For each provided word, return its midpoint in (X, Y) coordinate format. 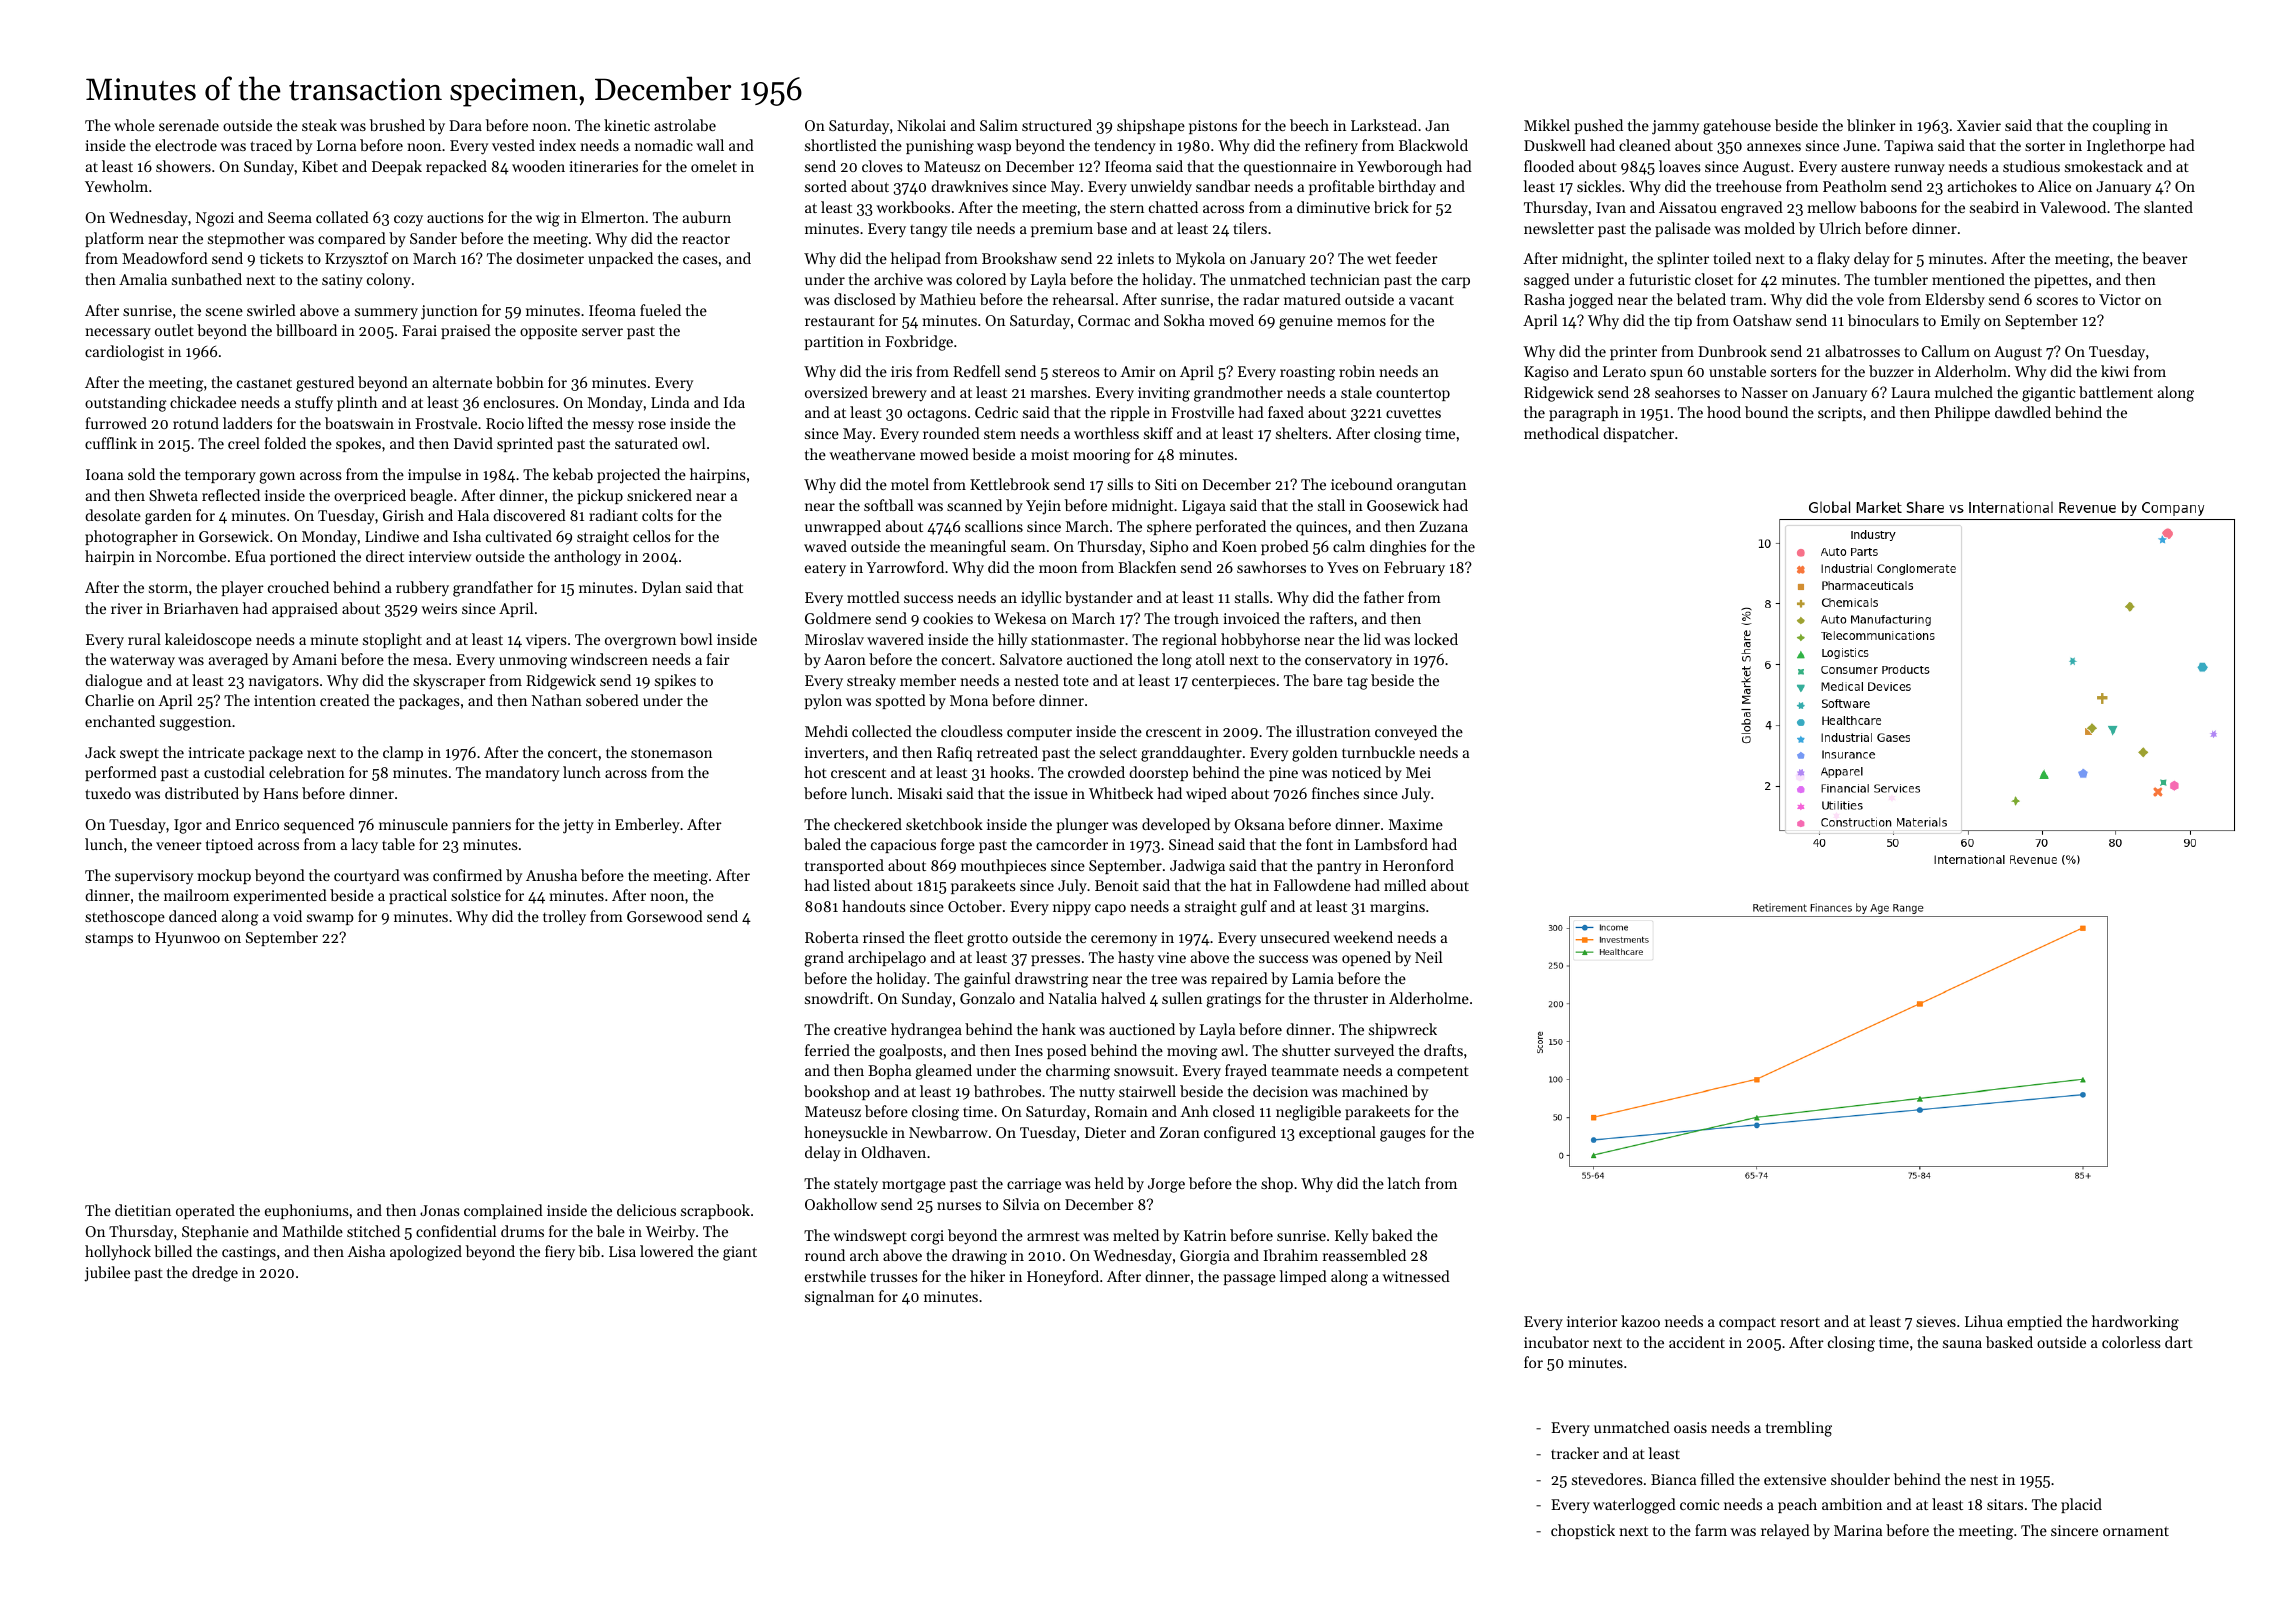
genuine (1306, 322)
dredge (215, 1274)
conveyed (1406, 733)
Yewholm (116, 186)
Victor (2120, 299)
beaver (2165, 258)
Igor (188, 826)
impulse (434, 475)
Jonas (440, 1210)
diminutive (1333, 207)
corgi (927, 1237)
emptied (2034, 1322)
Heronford (1418, 865)
